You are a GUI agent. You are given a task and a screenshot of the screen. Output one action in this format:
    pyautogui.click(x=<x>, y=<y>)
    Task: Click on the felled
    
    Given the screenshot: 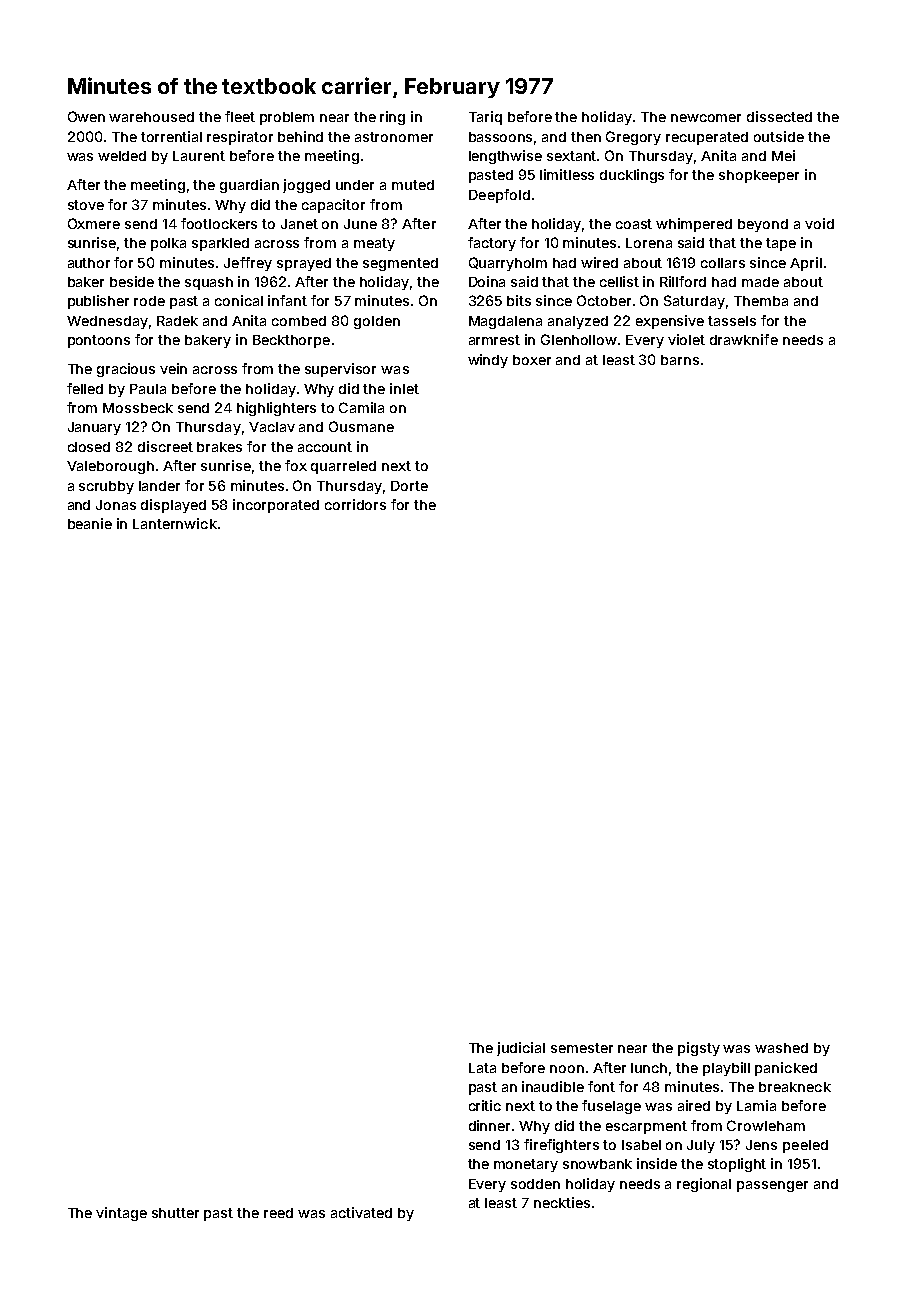 What is the action you would take?
    pyautogui.click(x=85, y=388)
